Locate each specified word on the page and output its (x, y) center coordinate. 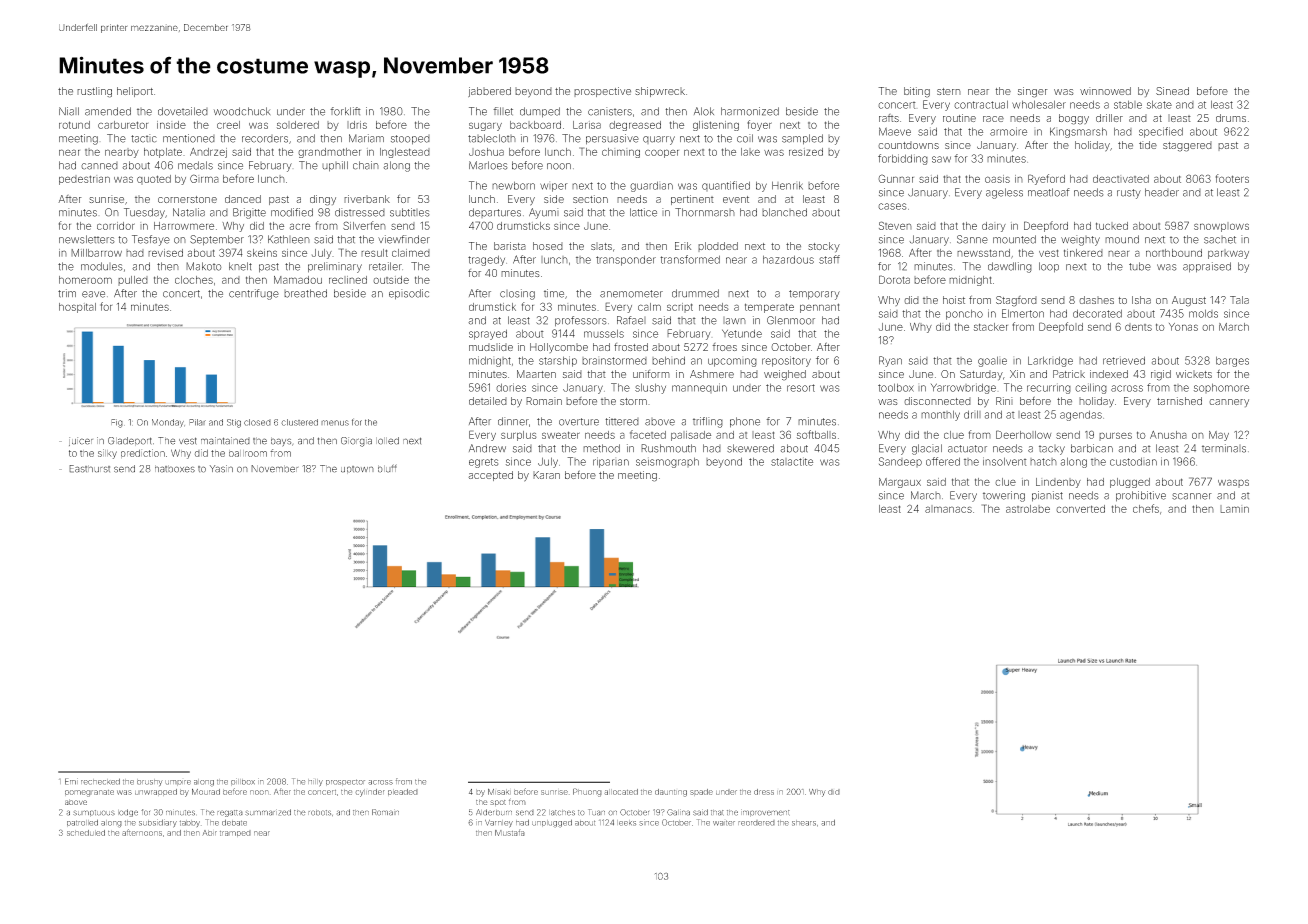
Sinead (1172, 91)
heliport (135, 92)
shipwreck (660, 92)
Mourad (206, 792)
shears (804, 823)
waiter (724, 823)
